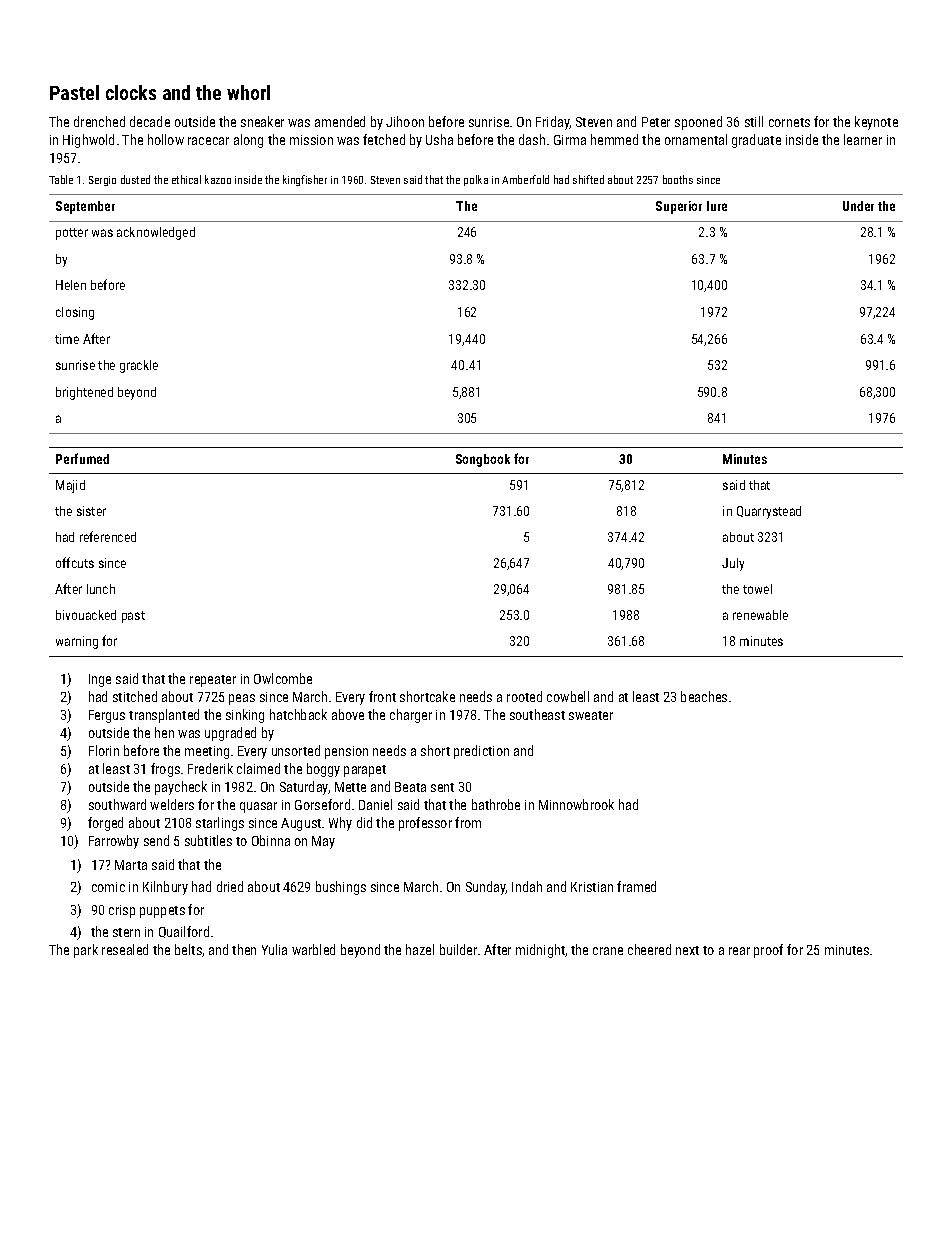  What do you see at coordinates (636, 886) in the screenshot?
I see `framed` at bounding box center [636, 886].
